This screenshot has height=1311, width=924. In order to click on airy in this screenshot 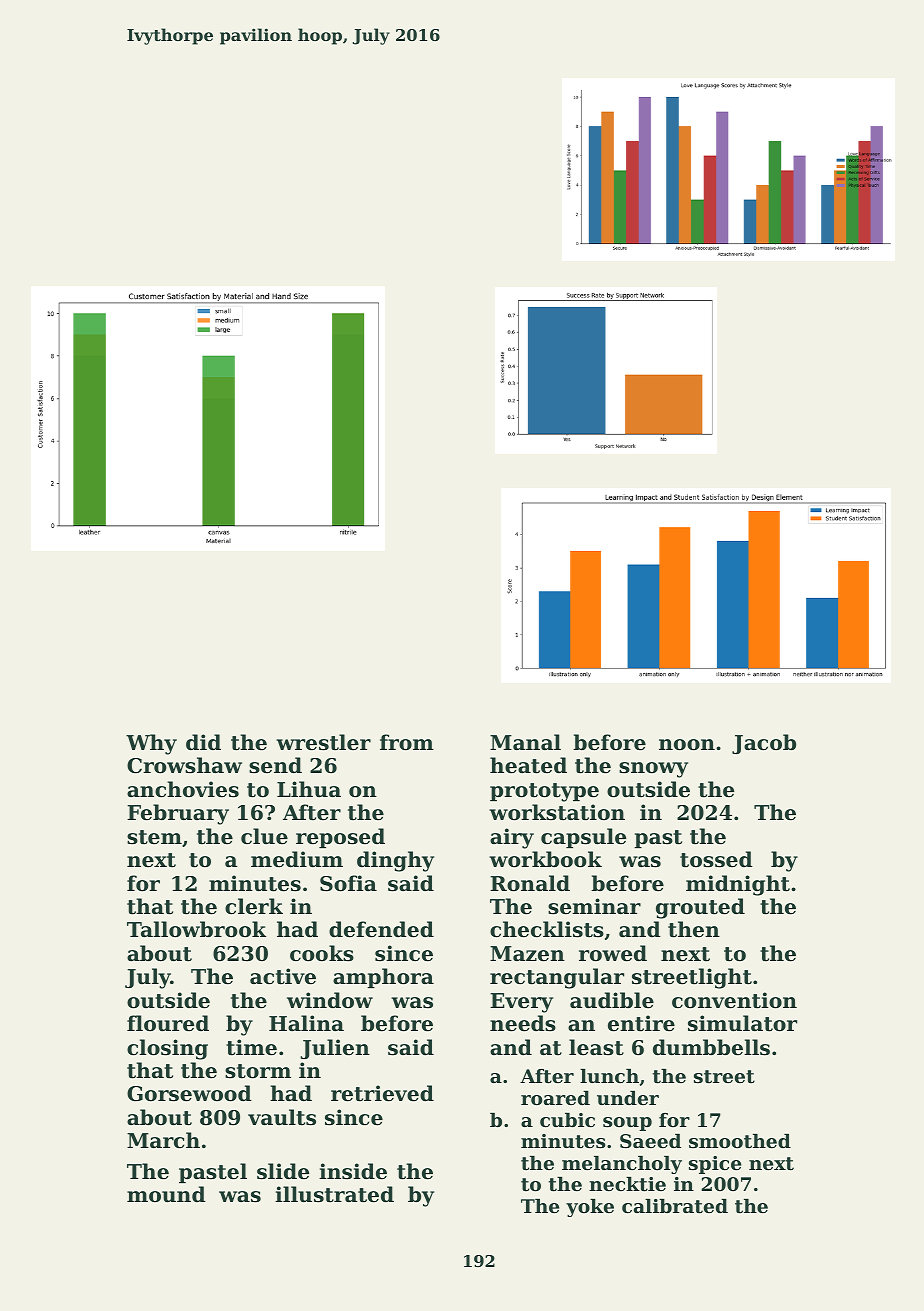, I will do `click(512, 838)`.
